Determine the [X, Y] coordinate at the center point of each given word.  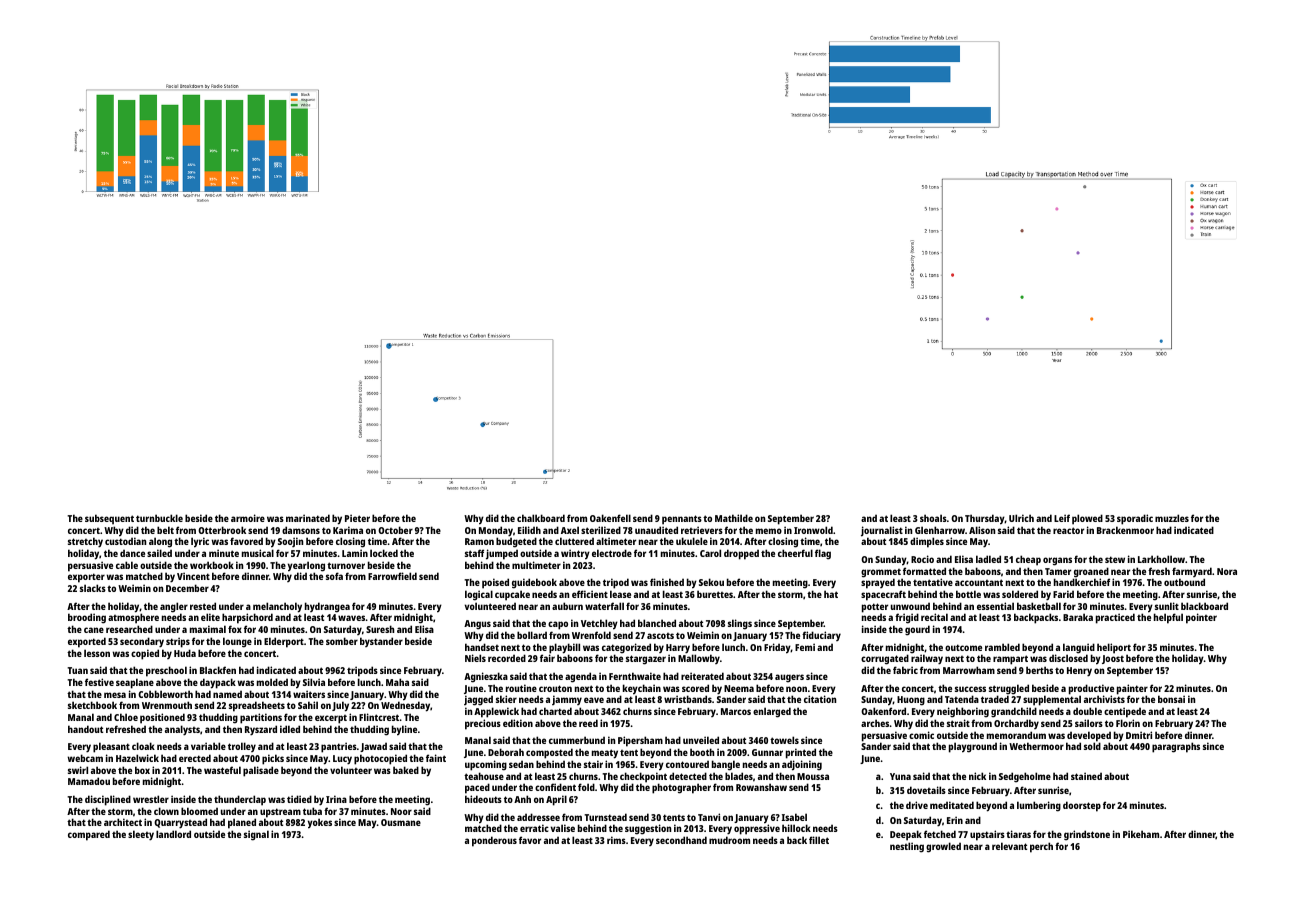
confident [555, 787]
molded [272, 682]
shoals [933, 518]
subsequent [109, 519]
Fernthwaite [635, 676]
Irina [336, 799]
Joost [1113, 659]
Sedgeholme [1025, 777]
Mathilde [734, 518]
